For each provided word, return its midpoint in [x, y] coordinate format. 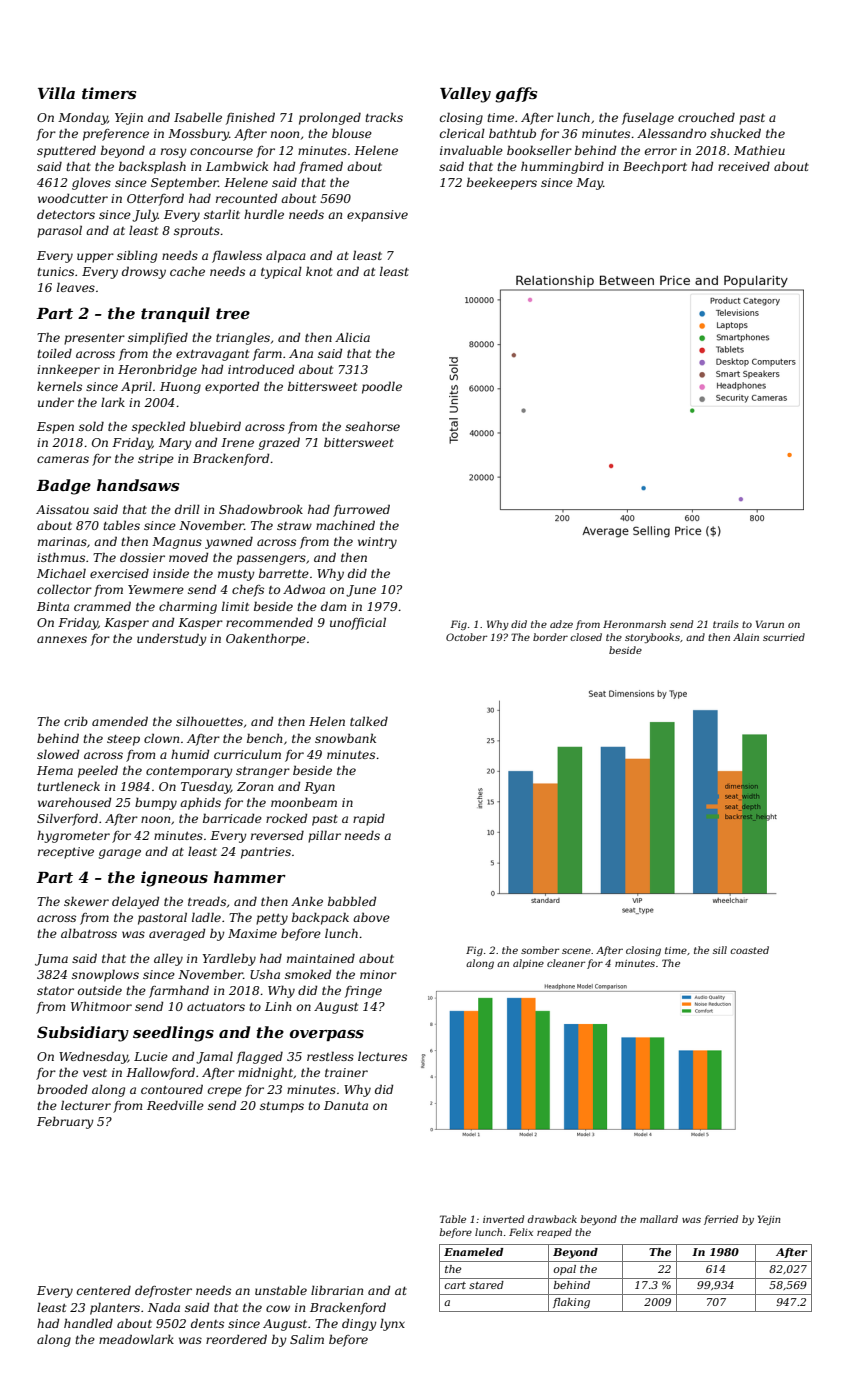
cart [455, 1285]
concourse [221, 151]
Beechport [655, 167]
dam [333, 606]
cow [278, 1308]
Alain [746, 637]
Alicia [352, 337]
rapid [369, 819]
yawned [229, 542]
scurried [784, 637]
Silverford [67, 819]
